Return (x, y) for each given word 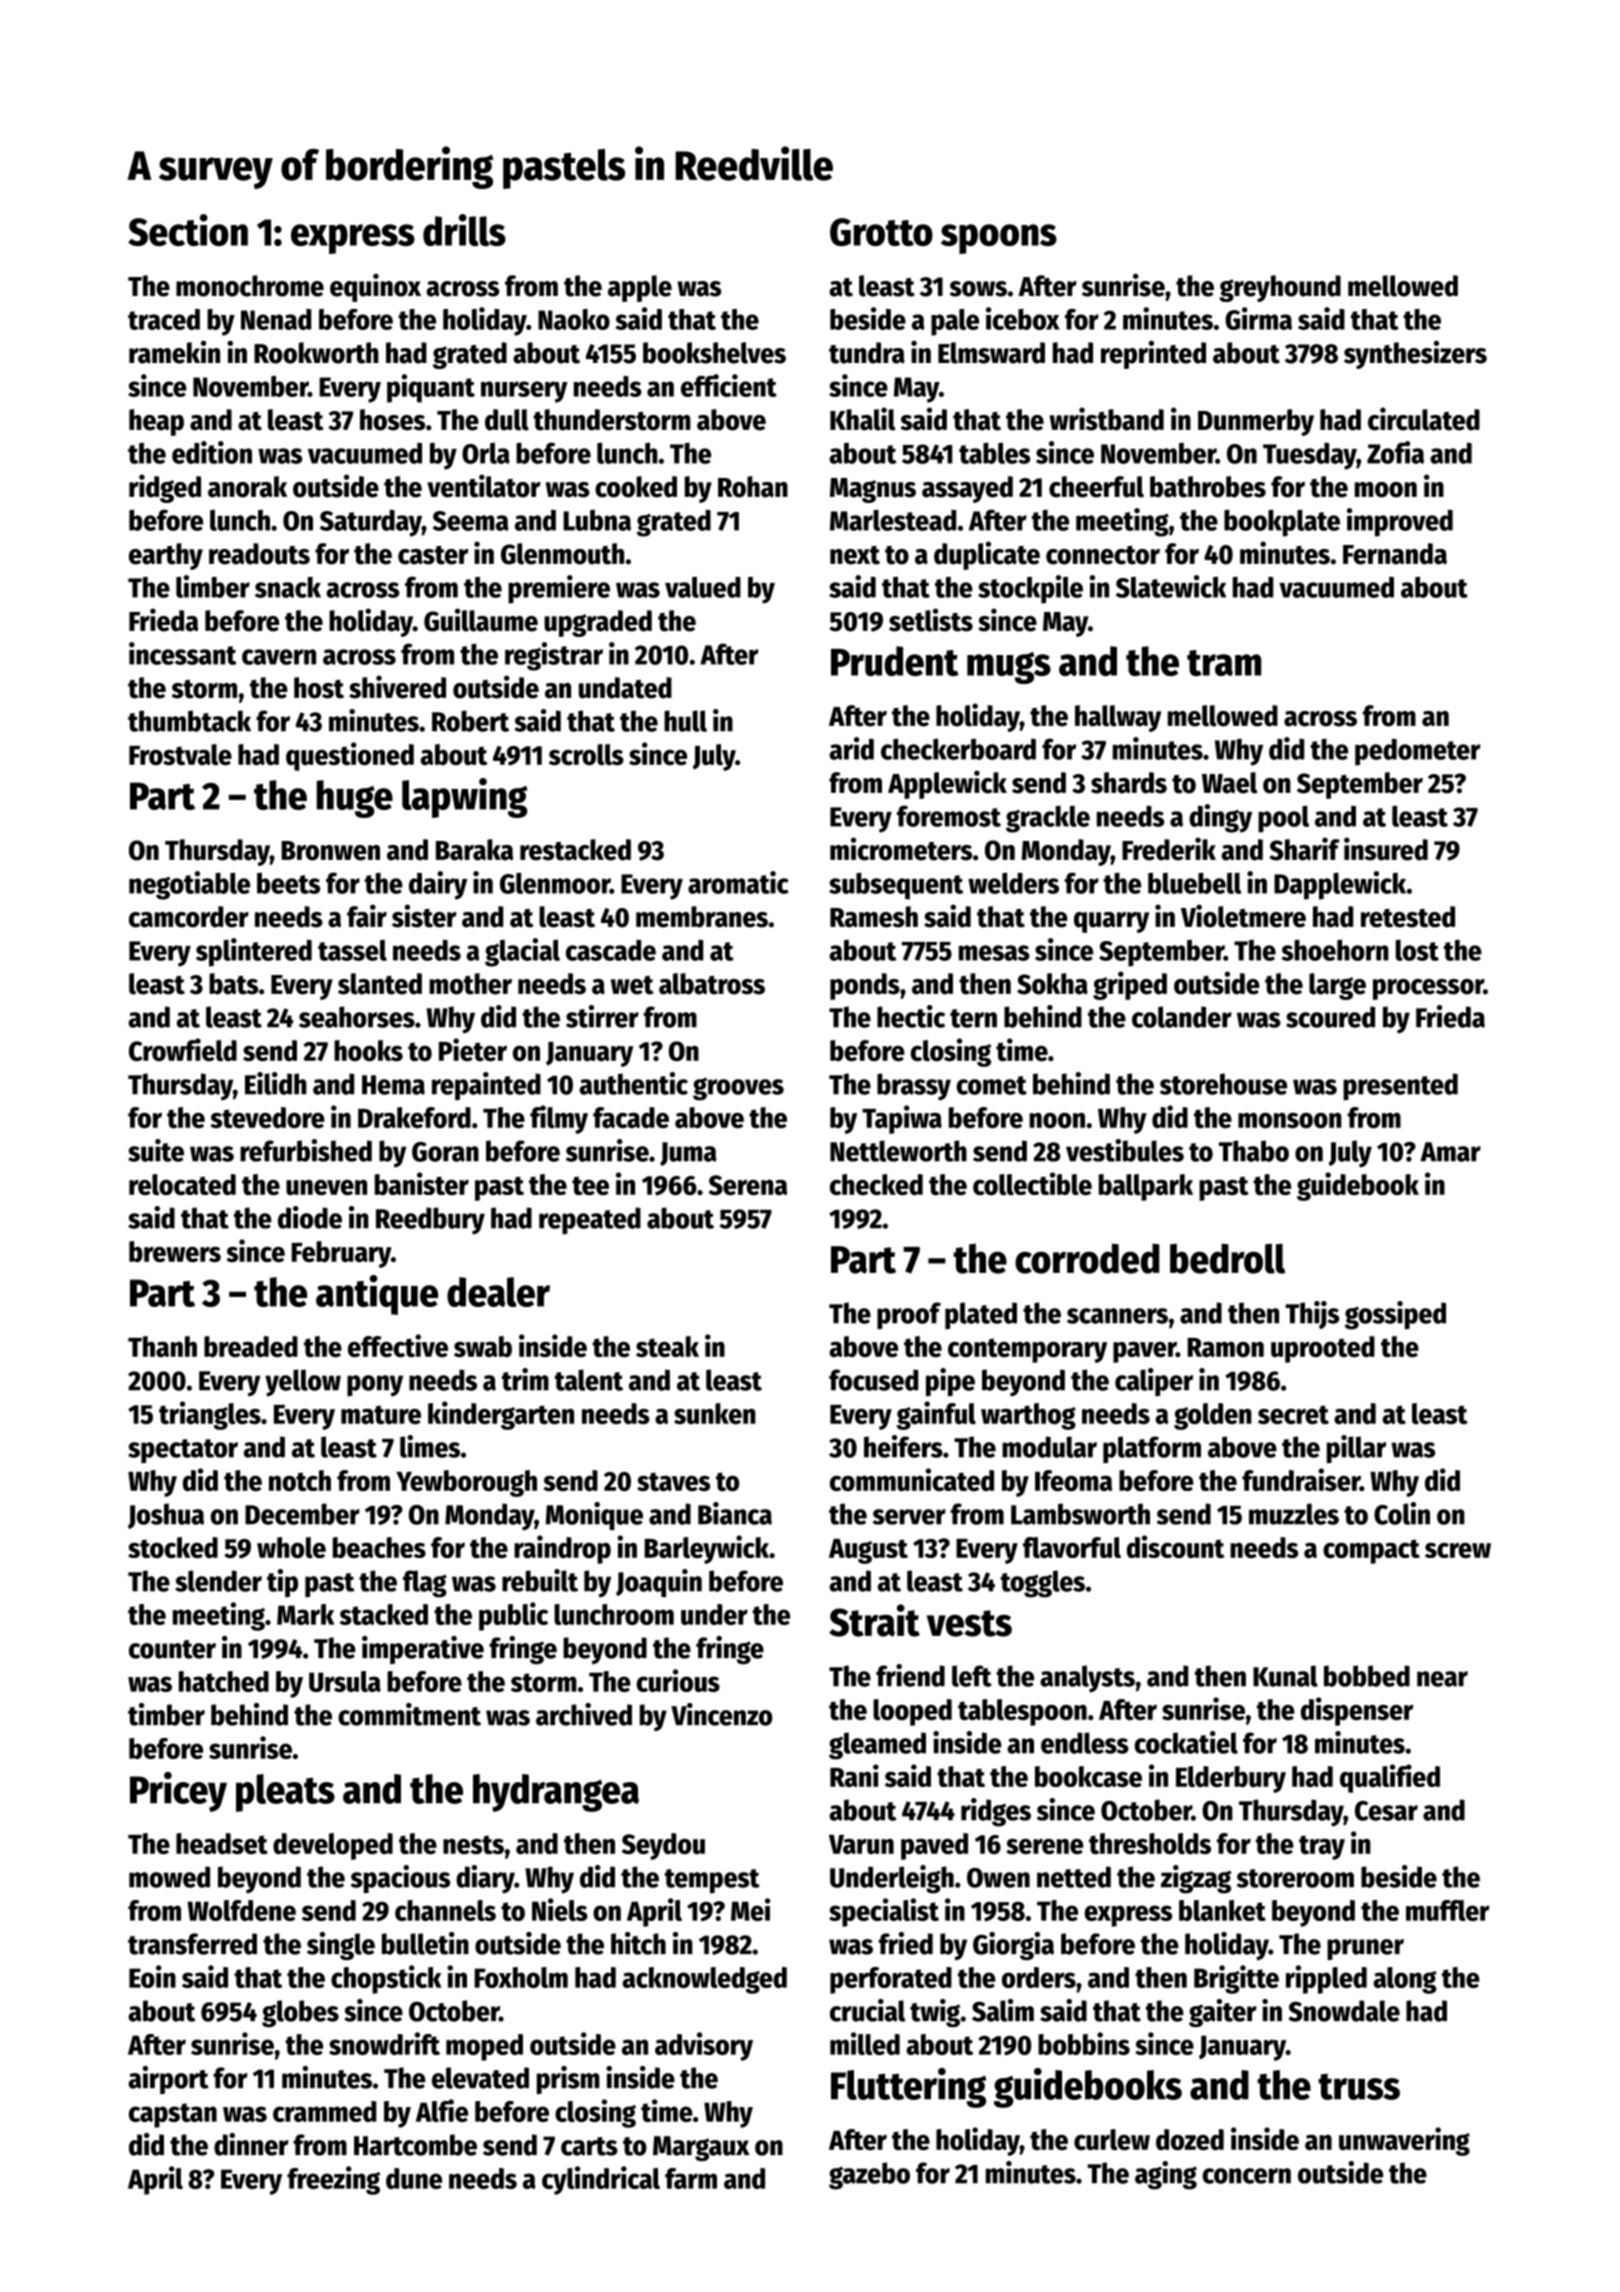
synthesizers (1415, 354)
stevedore (268, 1117)
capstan (173, 2115)
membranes (702, 917)
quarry (1111, 922)
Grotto (881, 232)
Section (188, 230)
